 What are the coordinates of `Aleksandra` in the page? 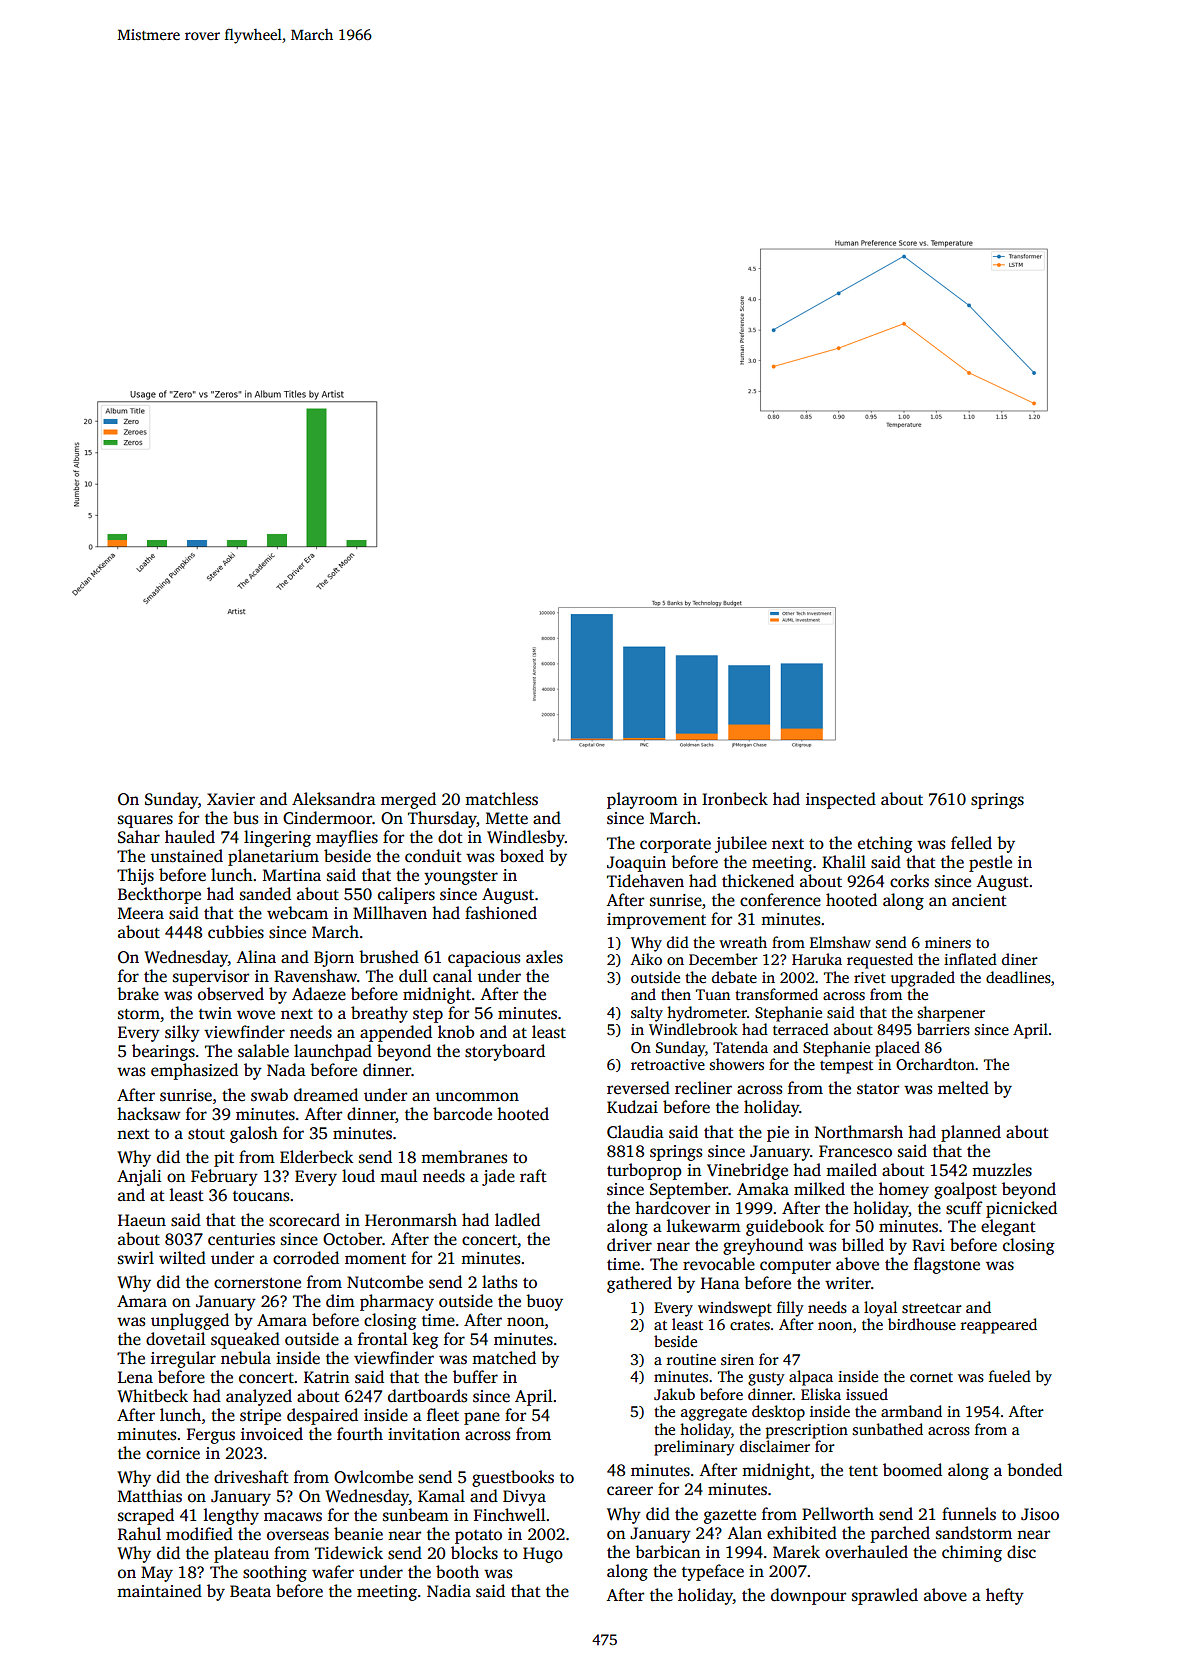 It's located at (334, 799).
